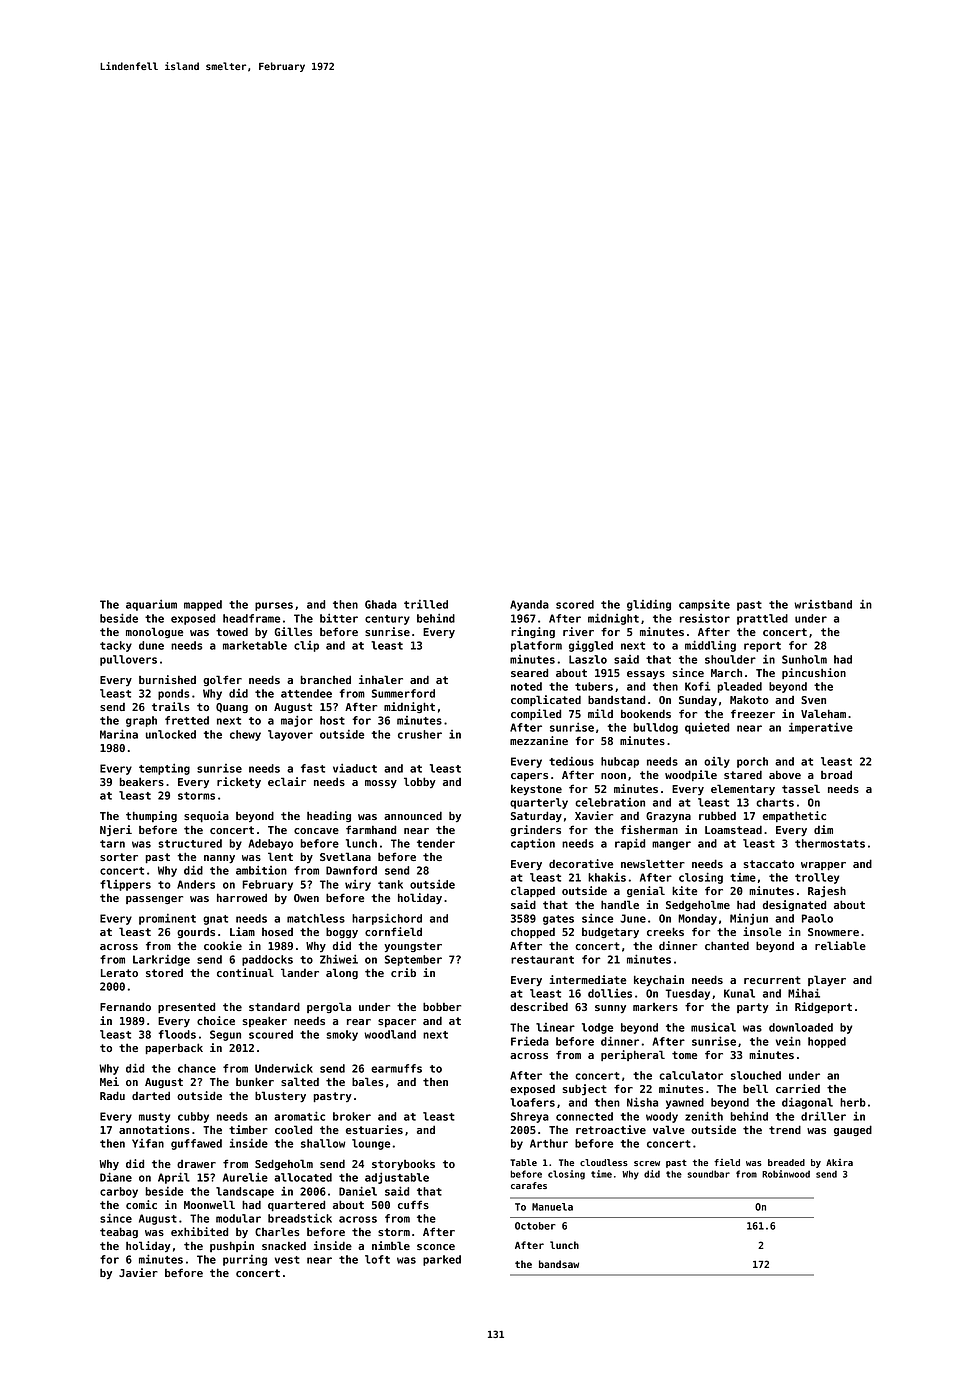 This screenshot has height=1384, width=974. I want to click on ringing, so click(533, 632).
